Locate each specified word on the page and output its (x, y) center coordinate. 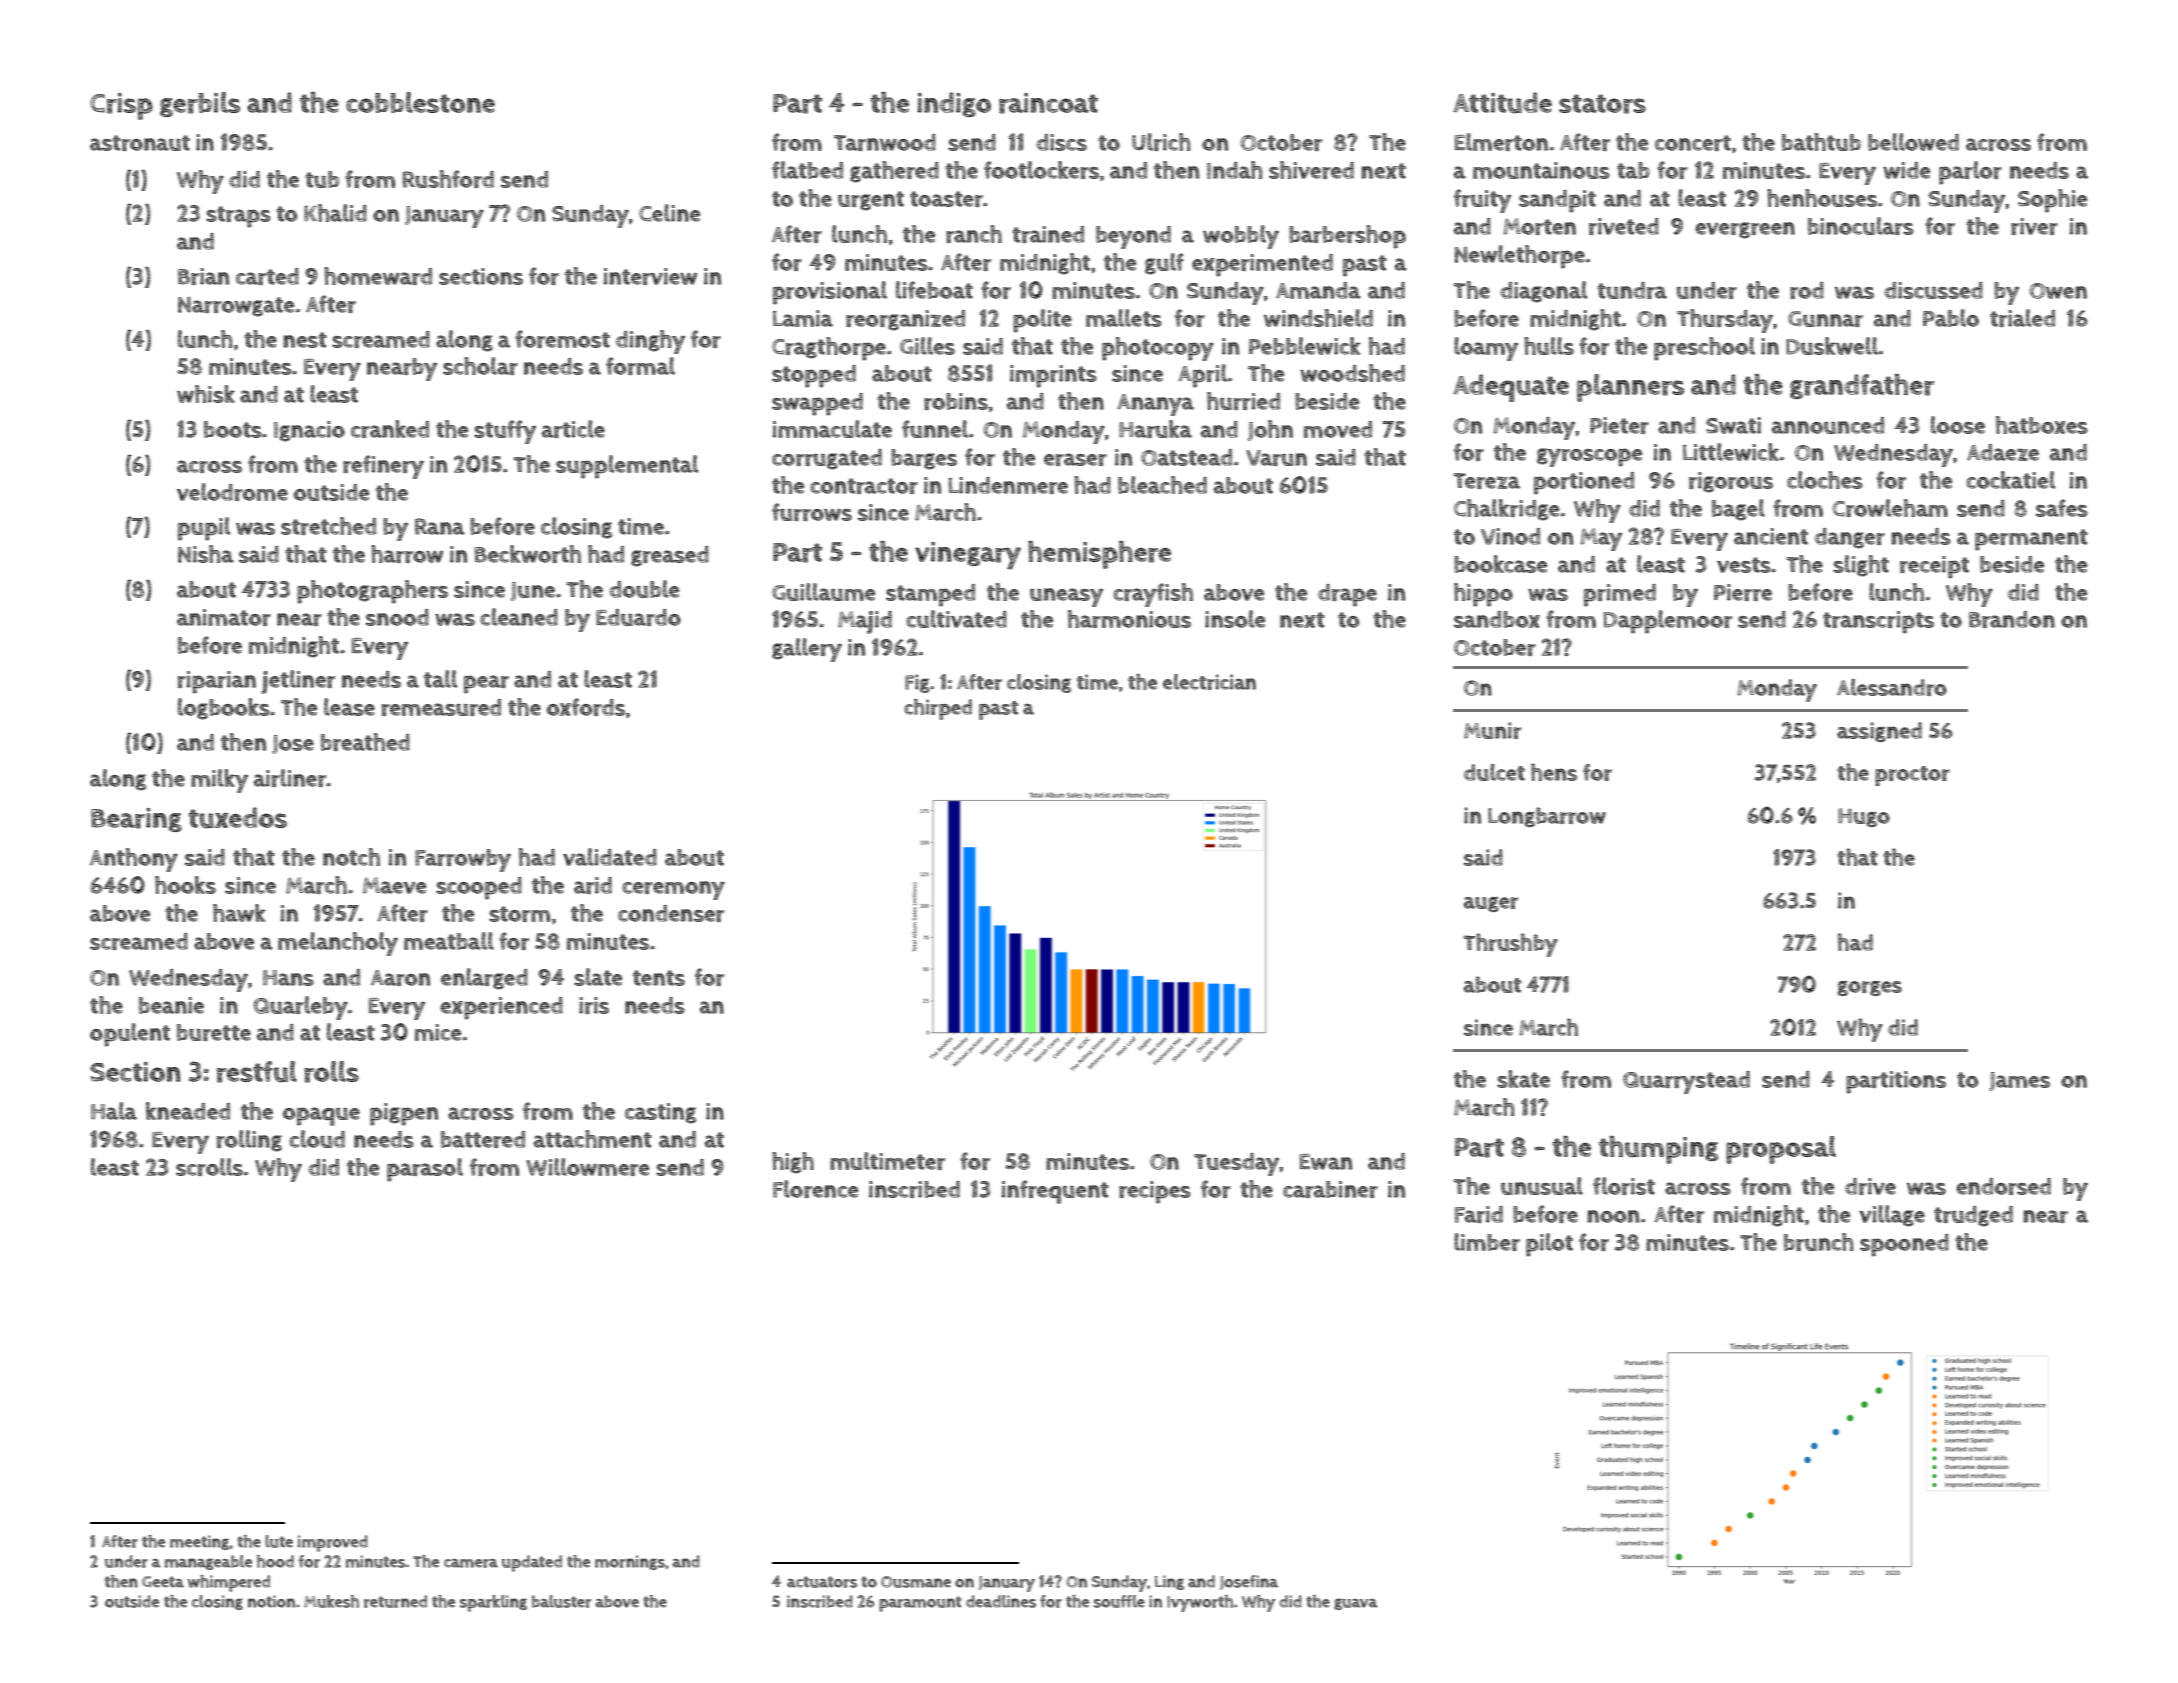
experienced (501, 1008)
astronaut (140, 143)
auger (1491, 904)
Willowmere (587, 1167)
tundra (1632, 290)
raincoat (1048, 103)
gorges (1869, 988)
